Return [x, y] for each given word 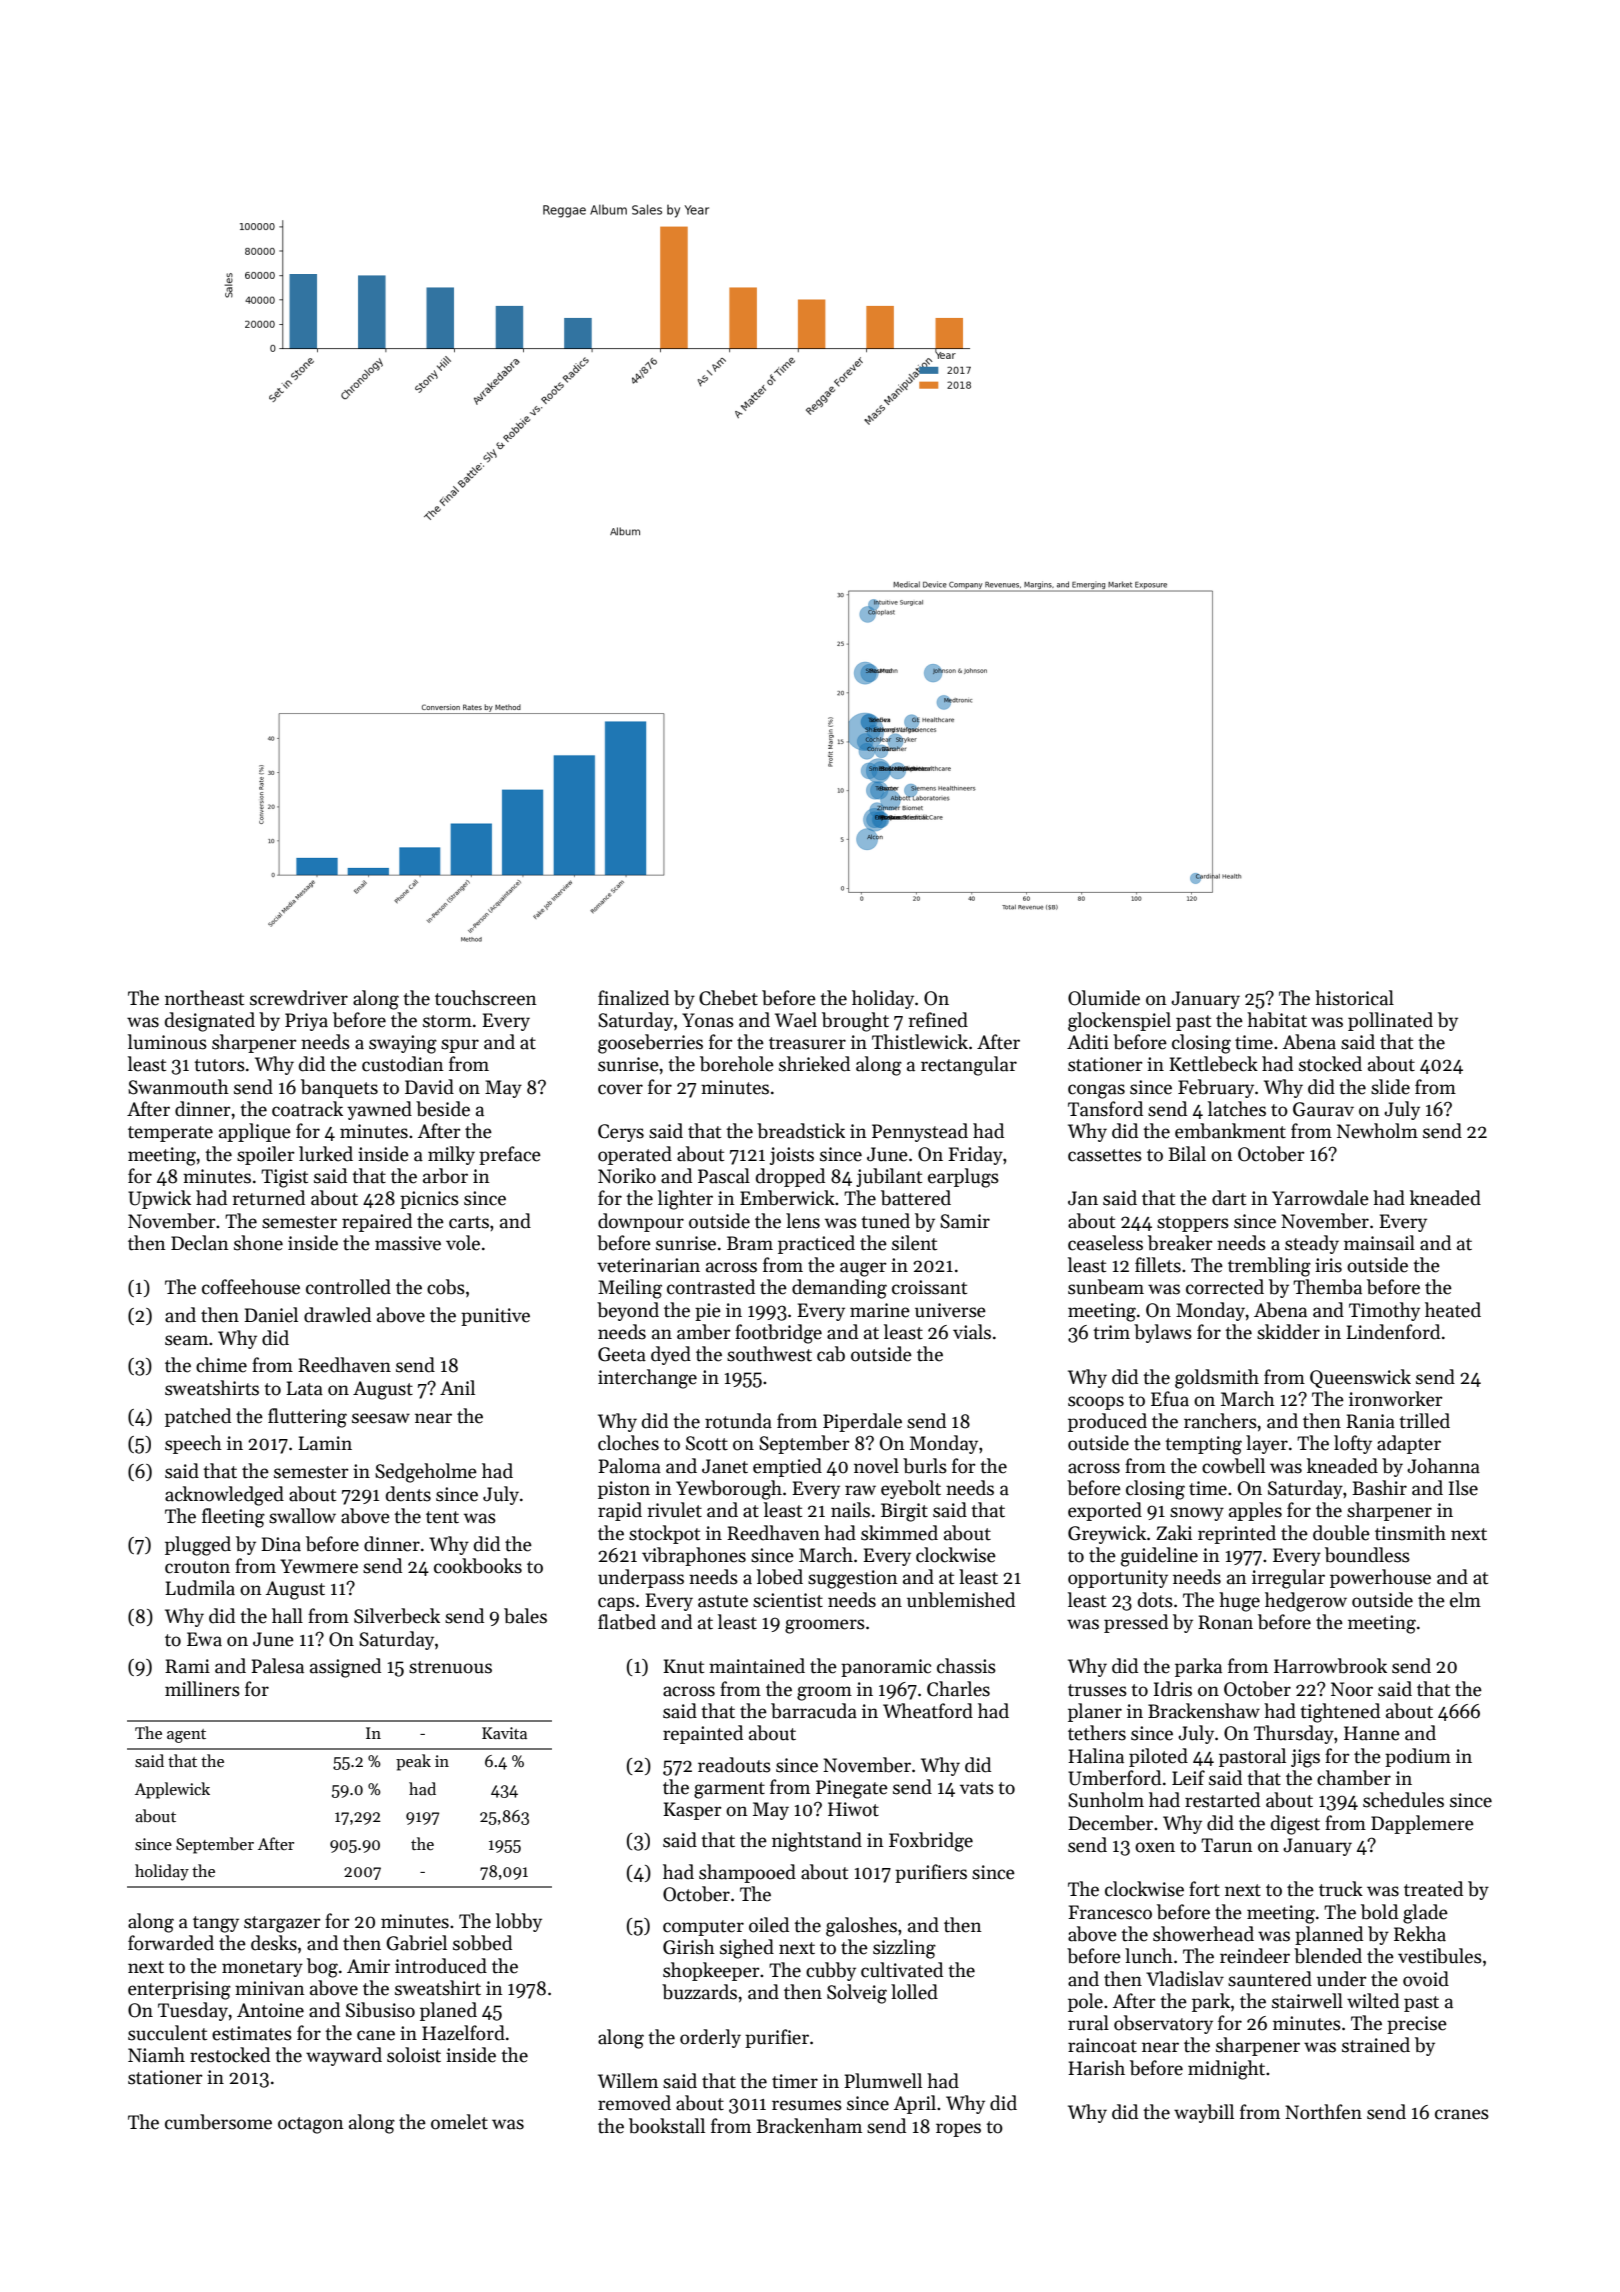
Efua [1170, 1399]
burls [925, 1466]
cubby [831, 1971]
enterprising [179, 1990]
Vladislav [1185, 1979]
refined [938, 1020]
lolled [914, 1992]
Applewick [172, 1790]
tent [442, 1517]
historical [1354, 998]
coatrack [307, 1109]
